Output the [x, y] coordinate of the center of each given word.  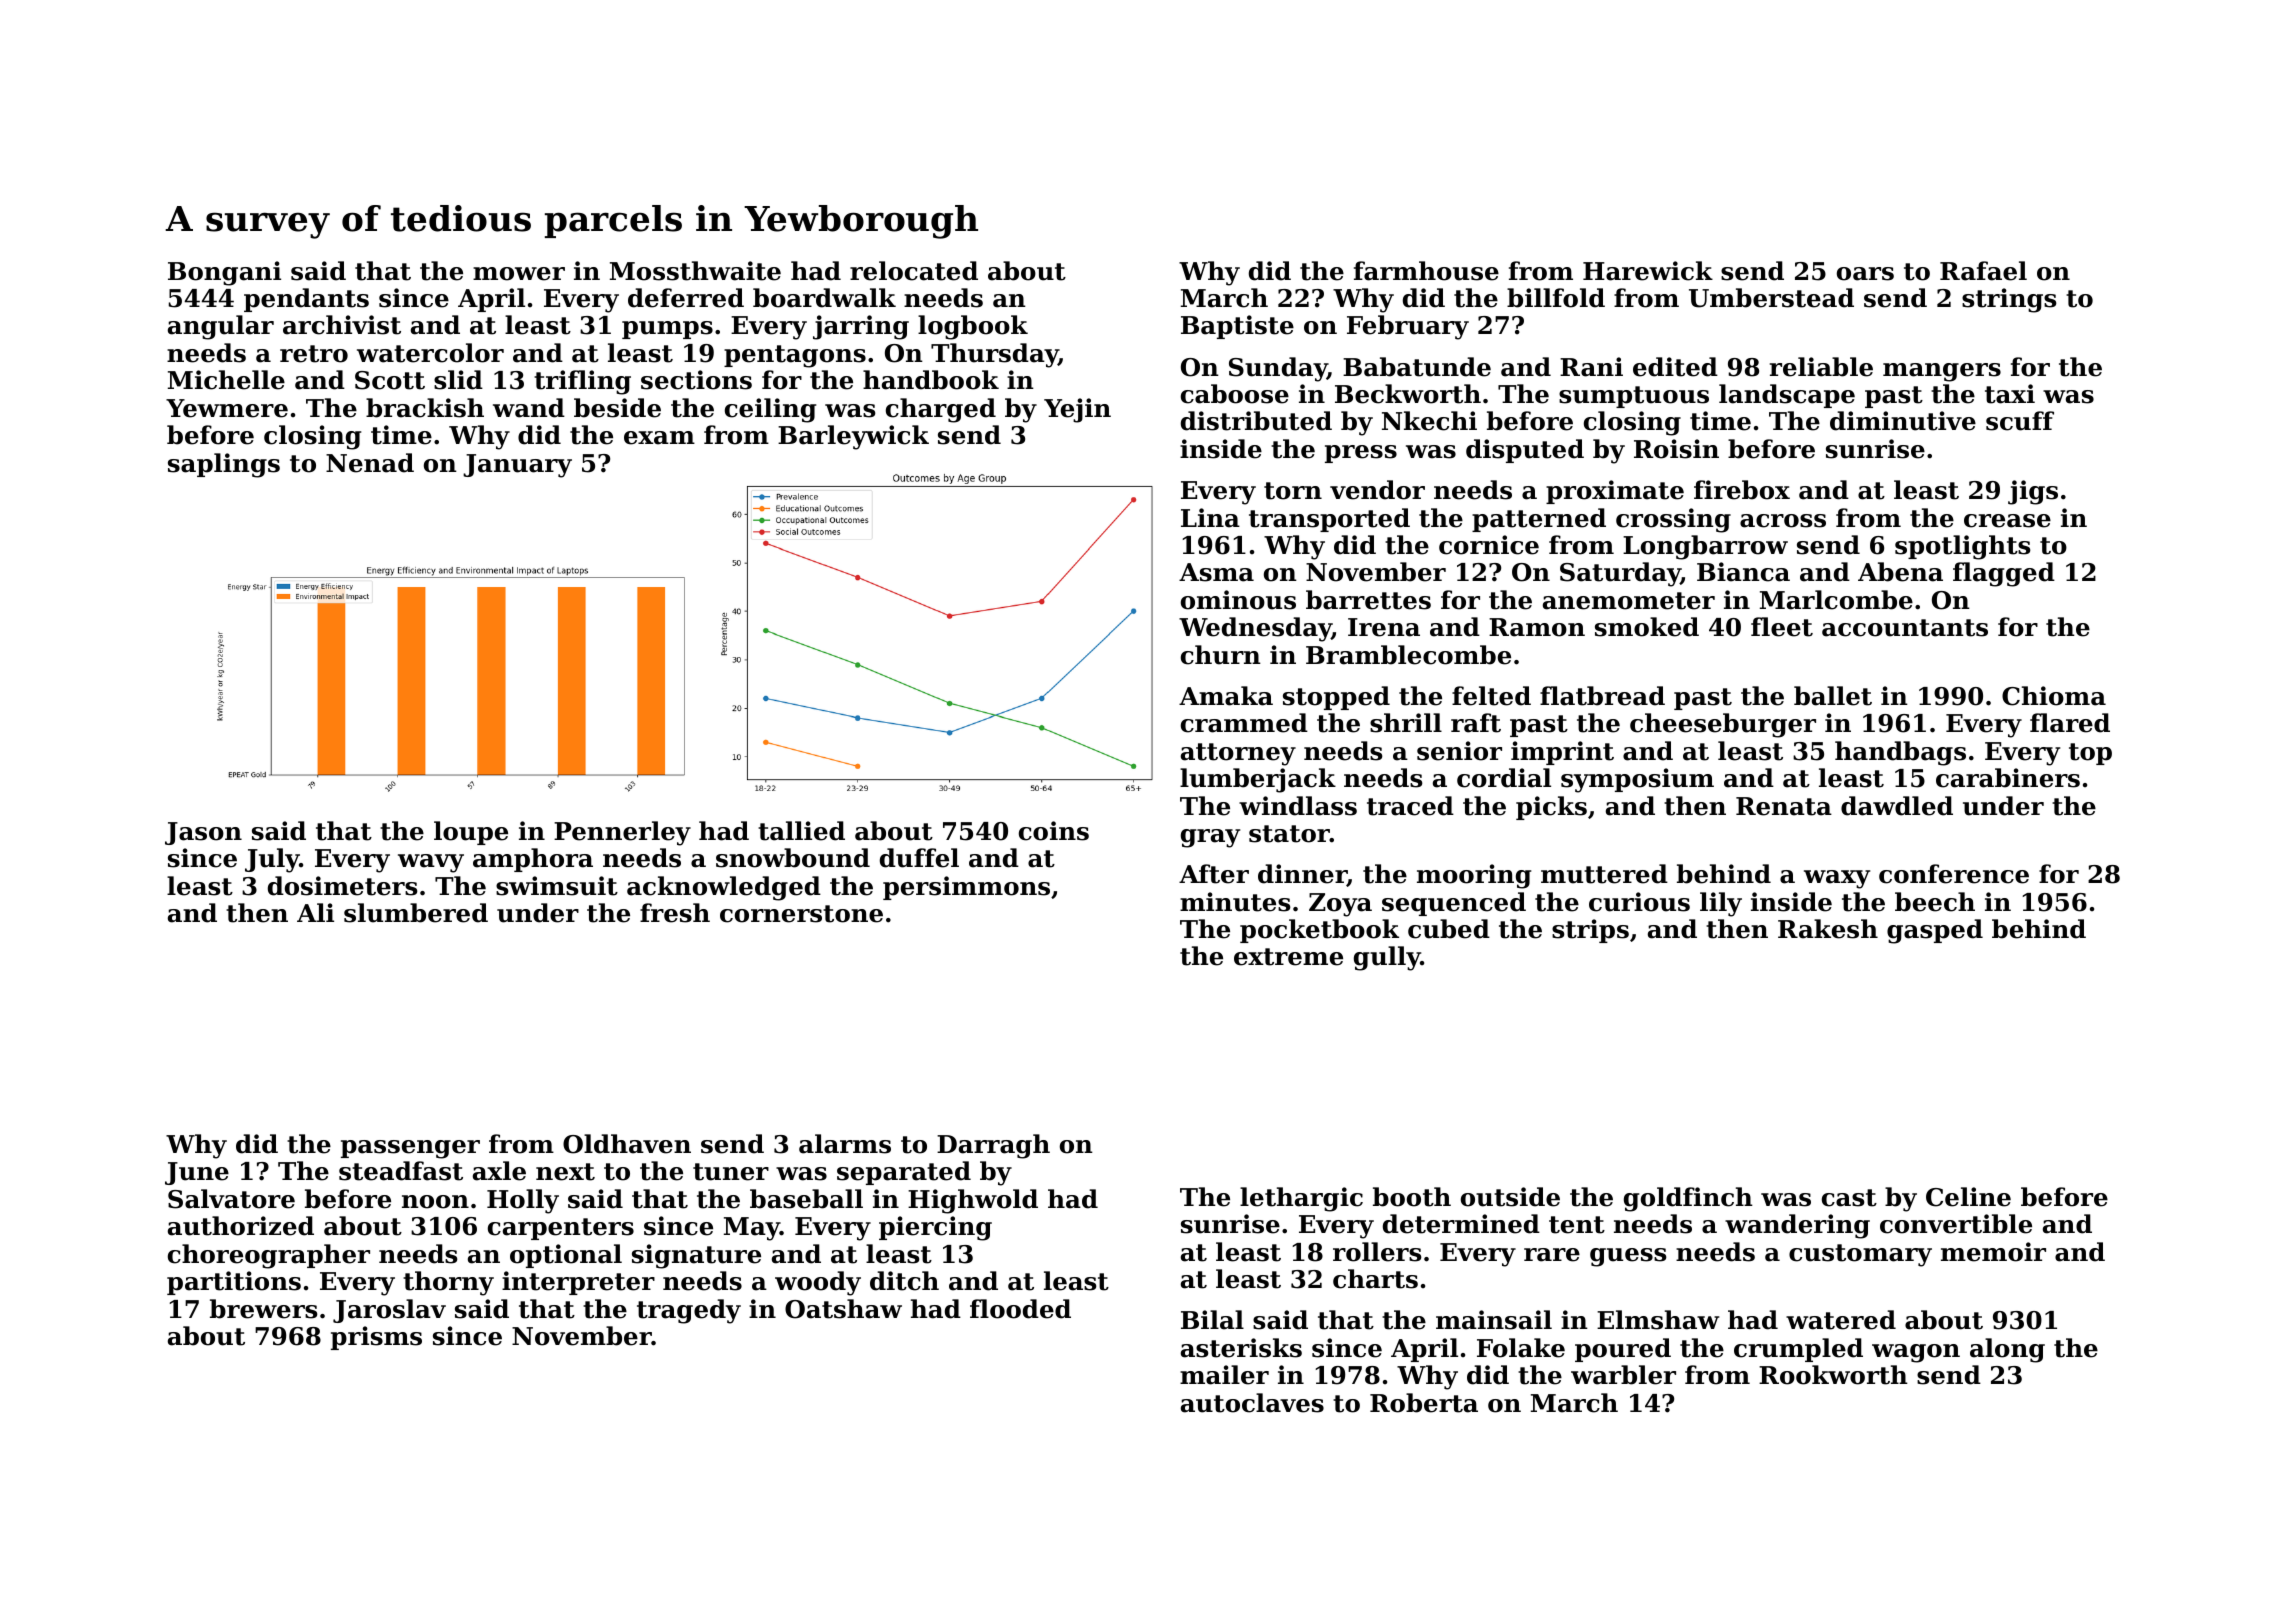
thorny [448, 1283]
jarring [861, 327]
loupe [471, 833]
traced [1410, 806]
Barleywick [853, 437]
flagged [2004, 574]
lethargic [1301, 1199]
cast [1849, 1198]
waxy [1837, 879]
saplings [224, 465]
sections [696, 380]
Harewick [1648, 271]
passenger [410, 1149]
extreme [1288, 957]
